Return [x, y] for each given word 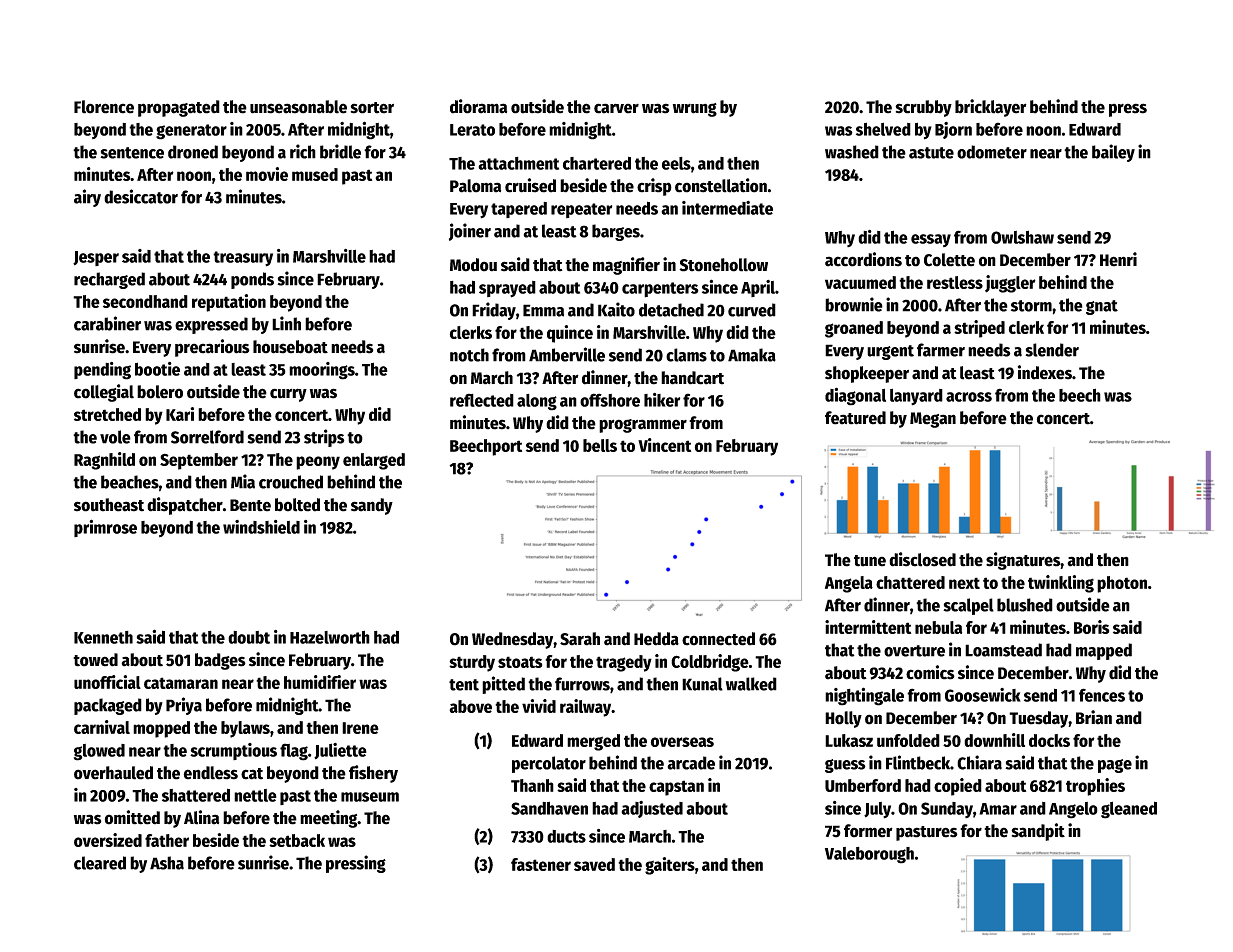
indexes [1045, 372]
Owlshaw [1022, 237]
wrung [695, 110]
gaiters [670, 866]
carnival [102, 727]
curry [288, 395]
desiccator [141, 196]
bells [600, 445]
